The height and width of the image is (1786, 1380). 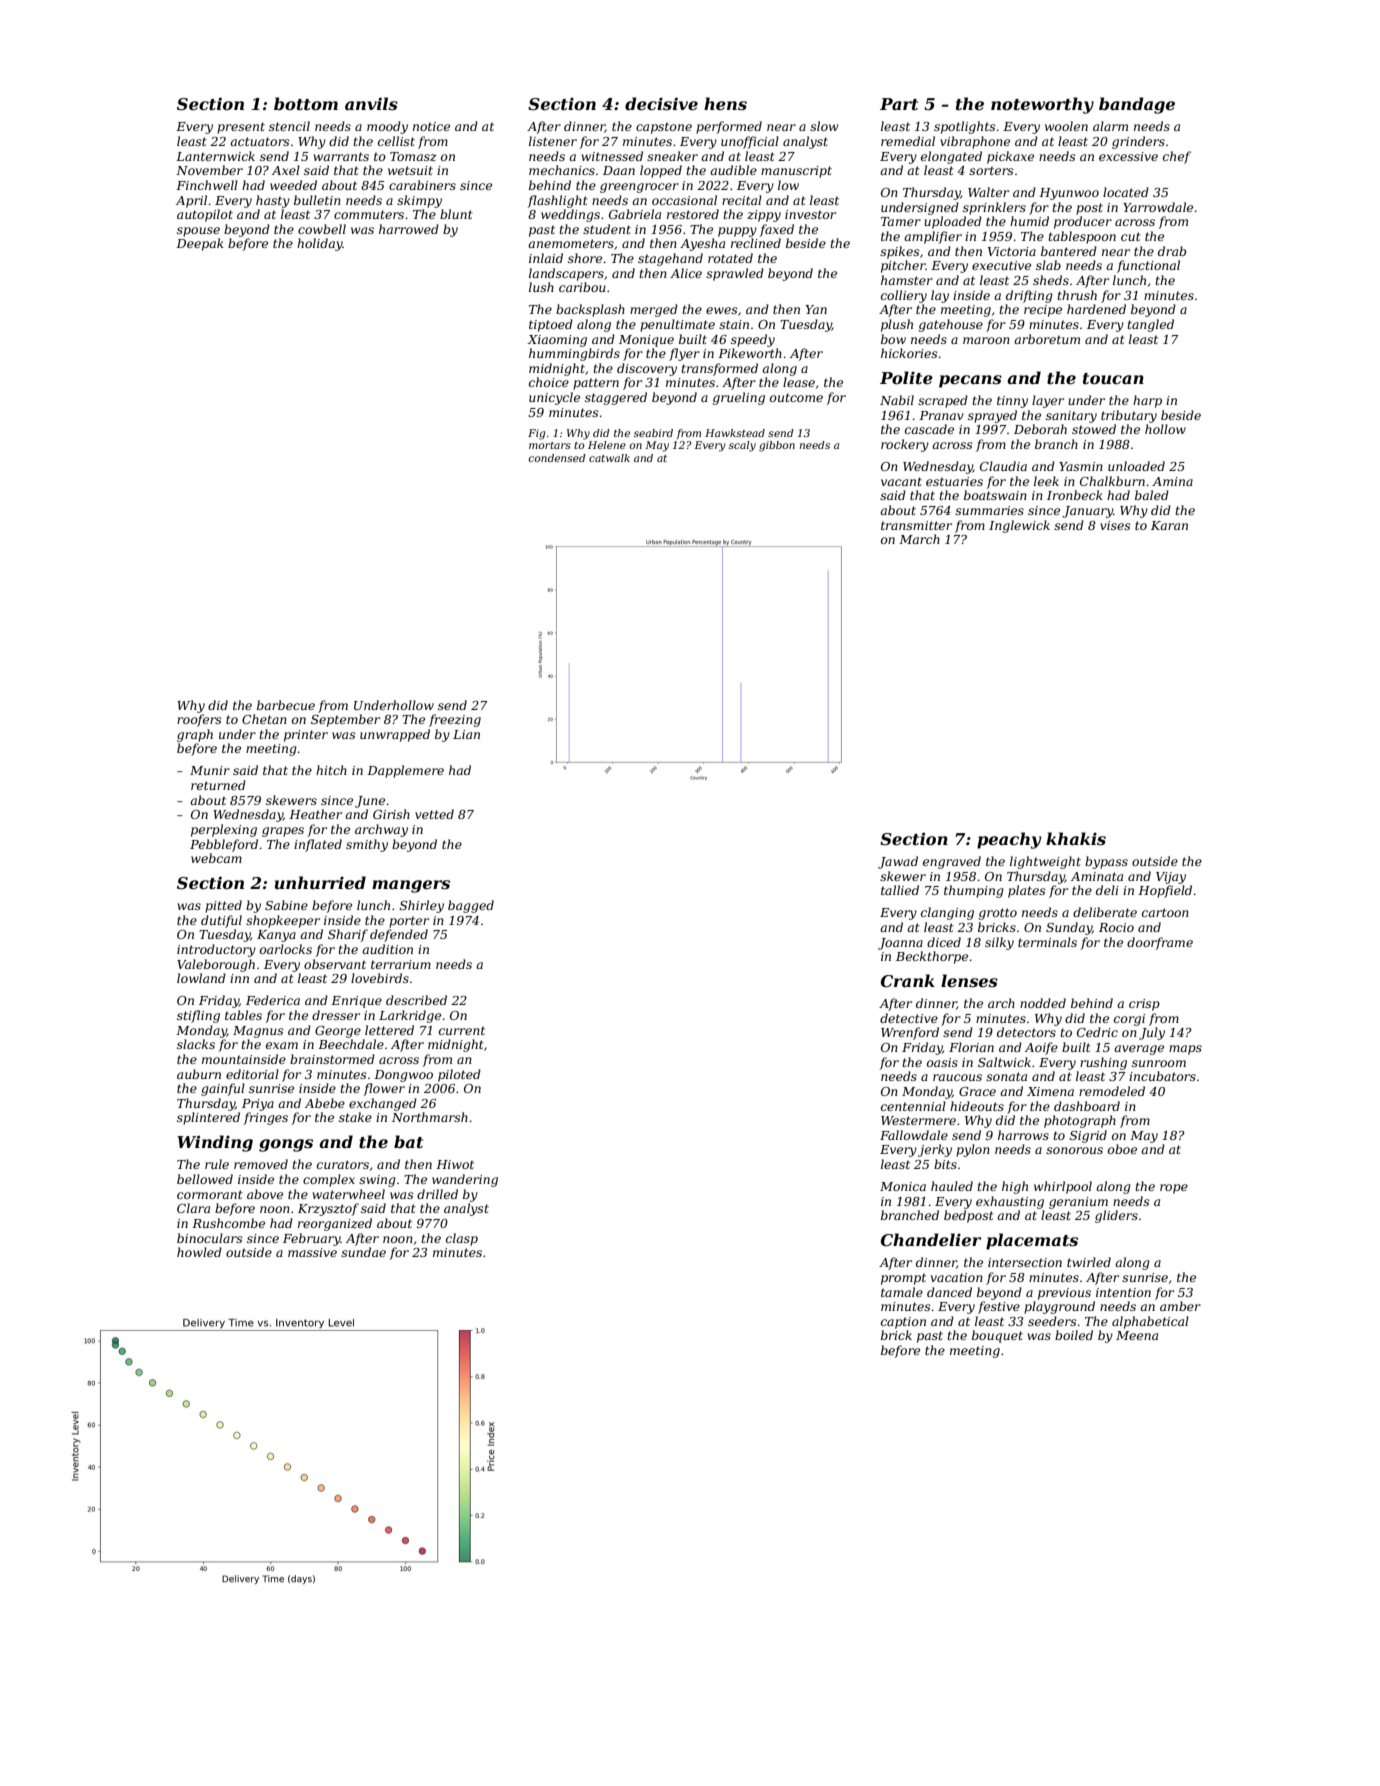 What do you see at coordinates (742, 200) in the image?
I see `recital` at bounding box center [742, 200].
